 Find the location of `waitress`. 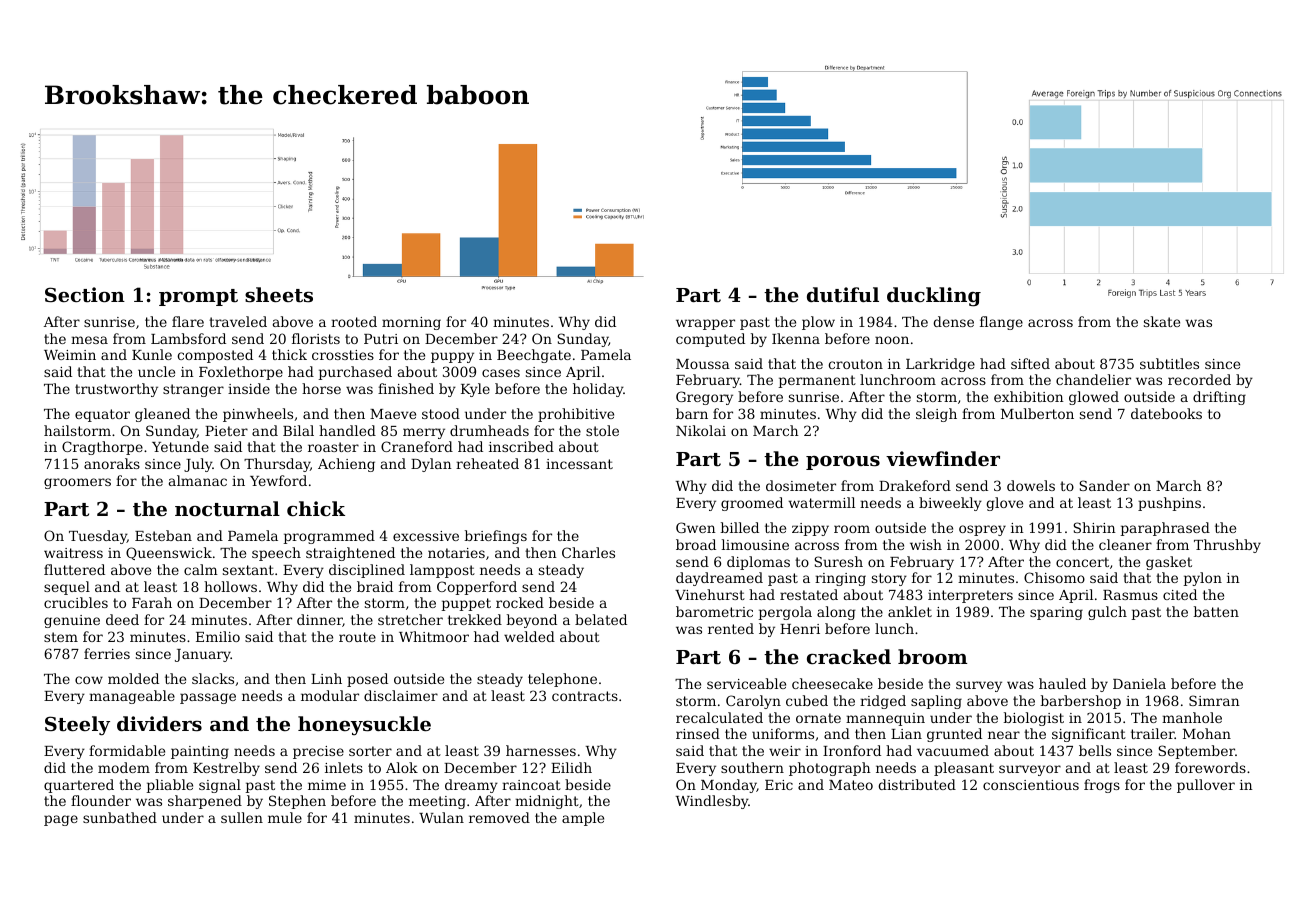

waitress is located at coordinates (73, 553).
